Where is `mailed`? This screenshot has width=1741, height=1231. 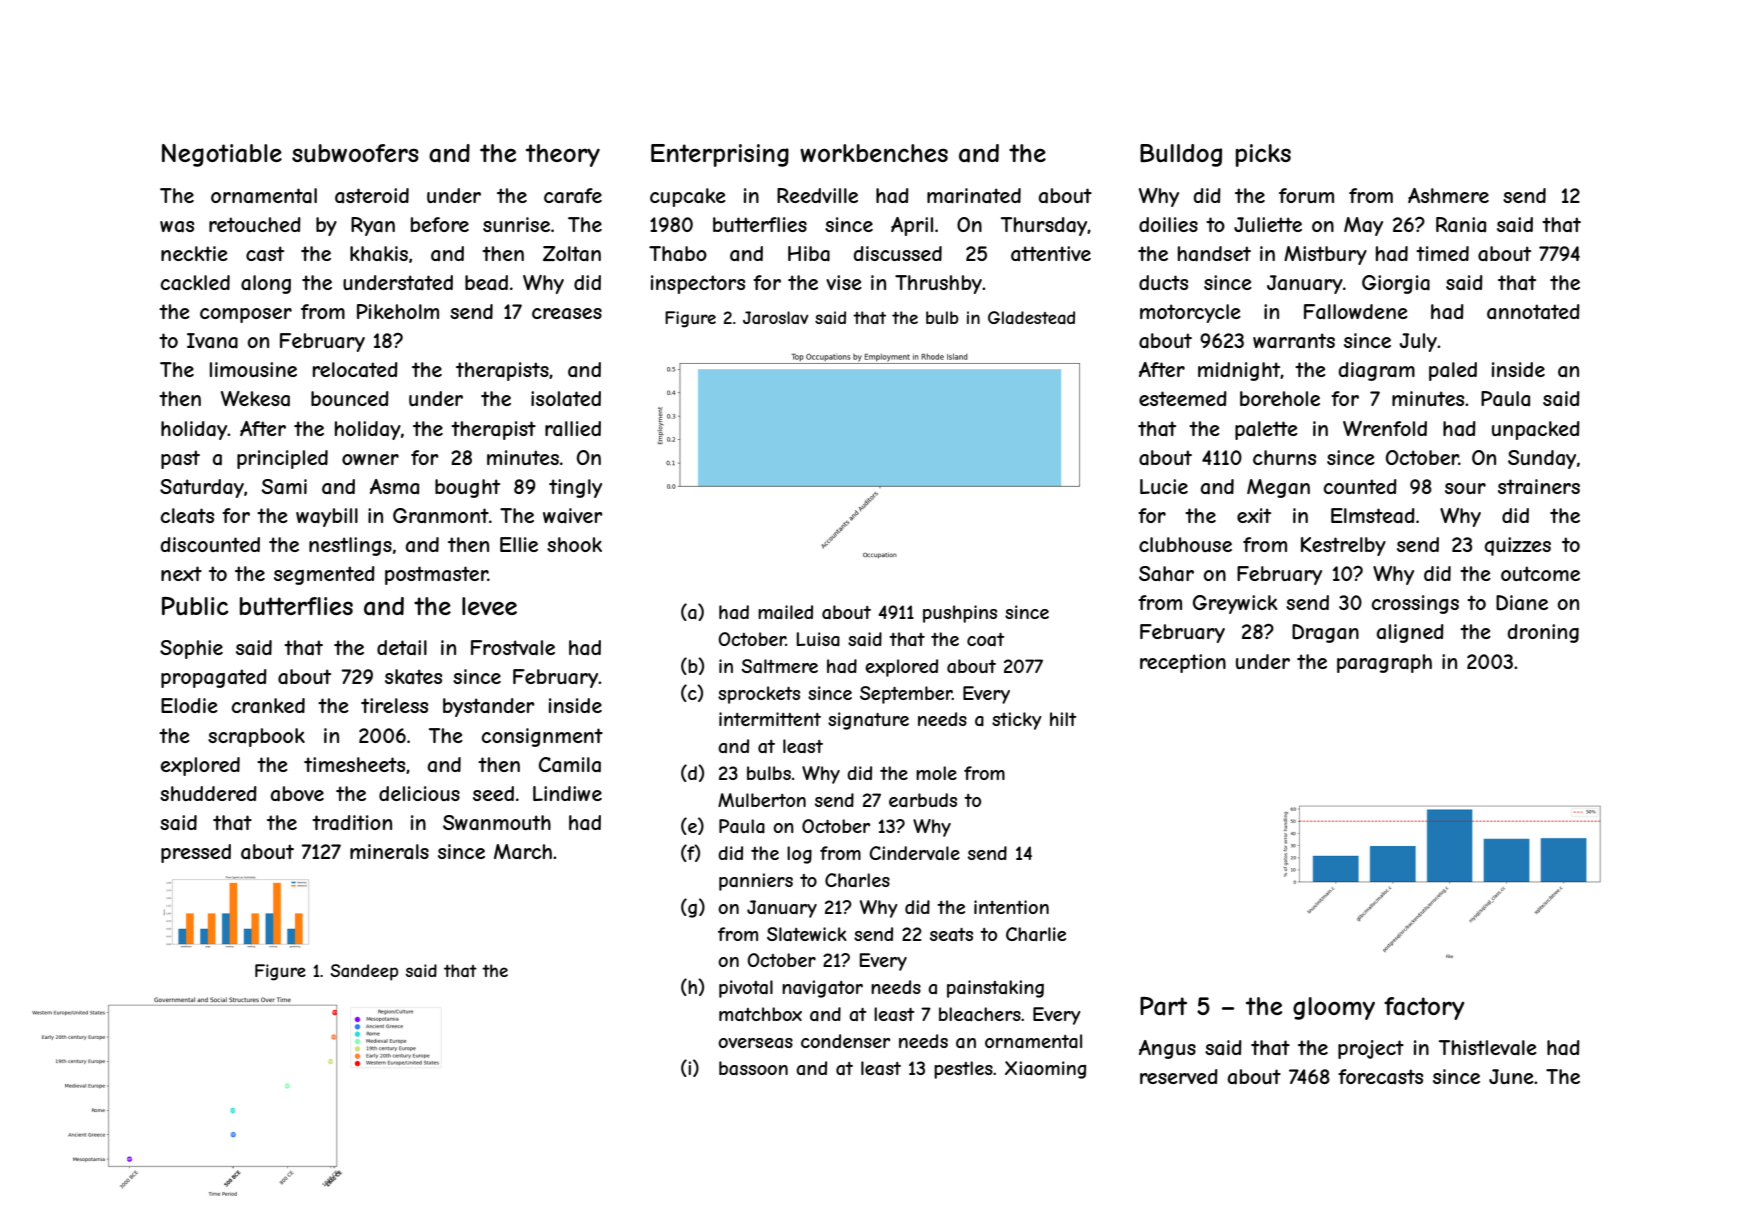 mailed is located at coordinates (785, 612).
